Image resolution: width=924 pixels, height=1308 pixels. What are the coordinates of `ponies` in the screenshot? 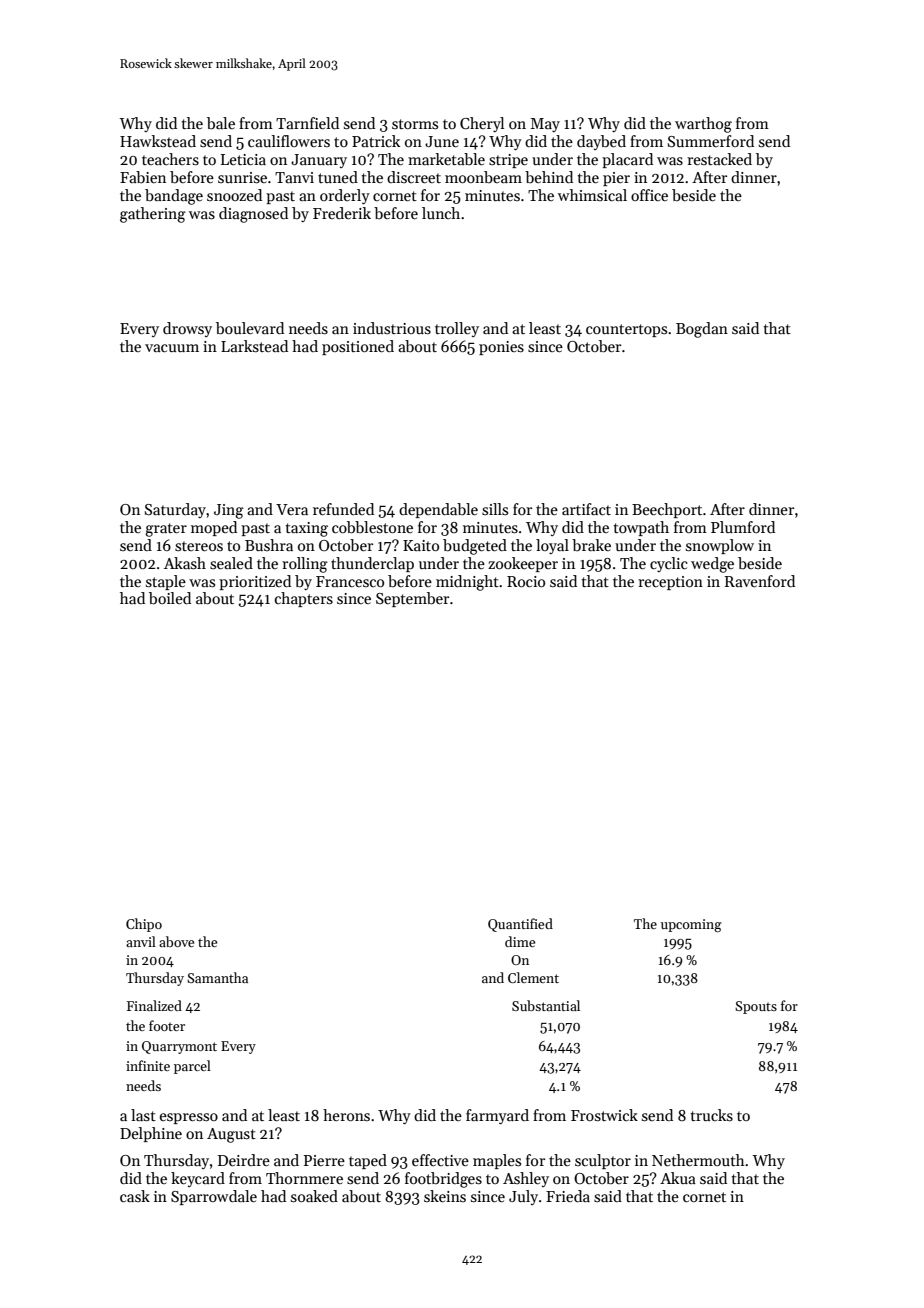 It's located at (501, 348).
